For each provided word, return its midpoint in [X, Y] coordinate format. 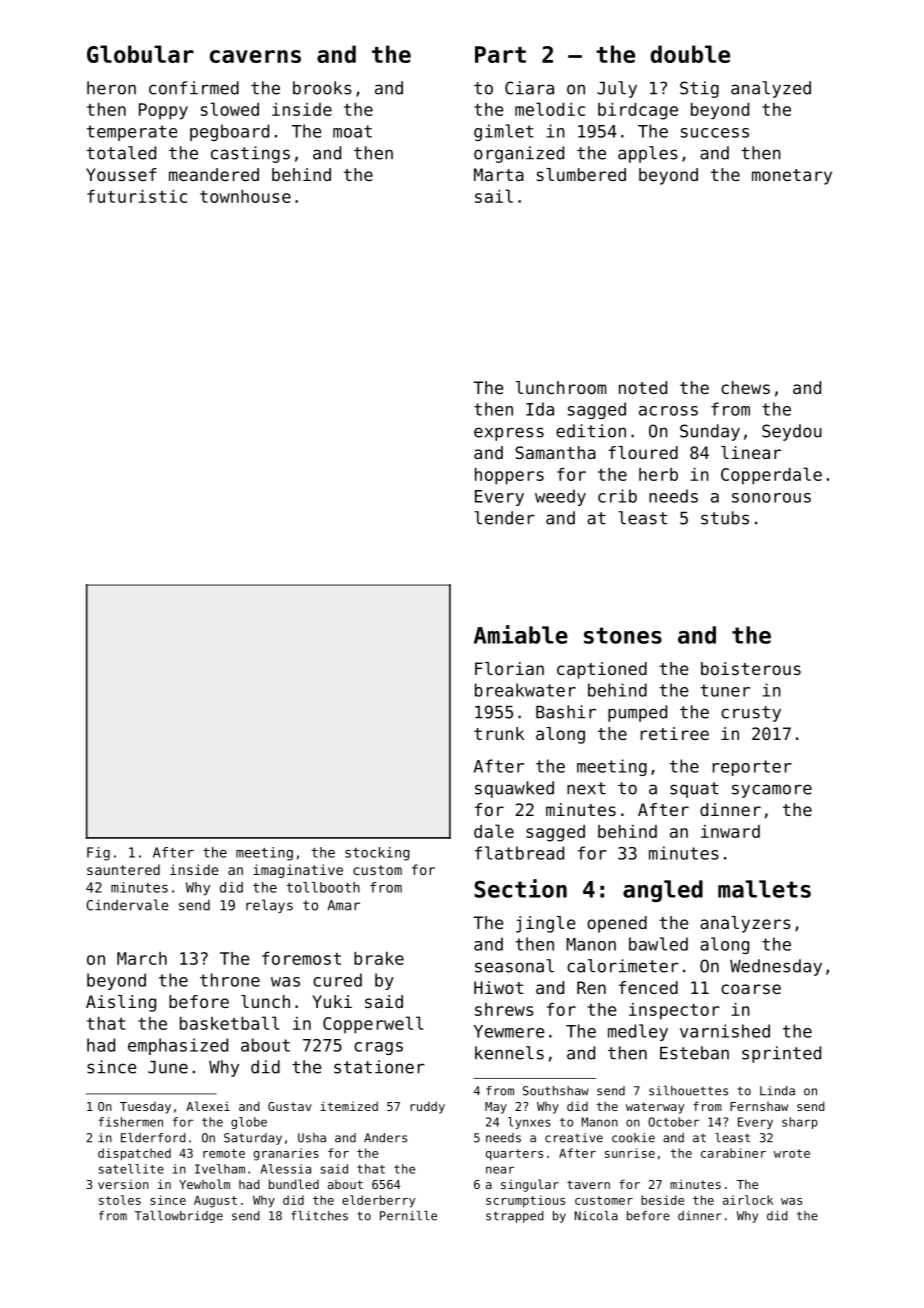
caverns [255, 56]
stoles [120, 1200]
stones [623, 635]
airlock [748, 1200]
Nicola [596, 1216]
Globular [140, 54]
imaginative [298, 871]
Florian [509, 668]
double [690, 54]
